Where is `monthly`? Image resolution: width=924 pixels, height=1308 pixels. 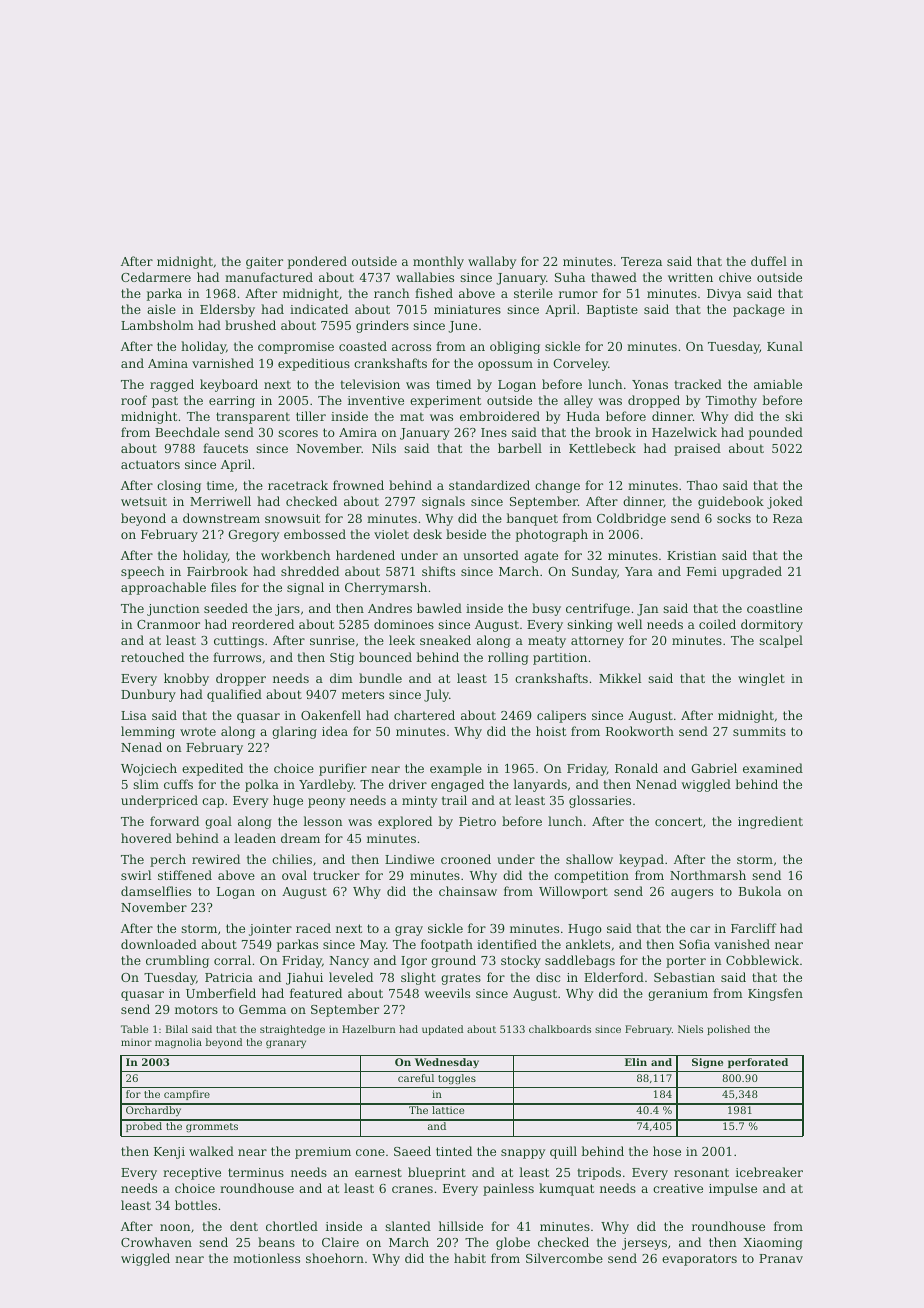 monthly is located at coordinates (438, 262).
